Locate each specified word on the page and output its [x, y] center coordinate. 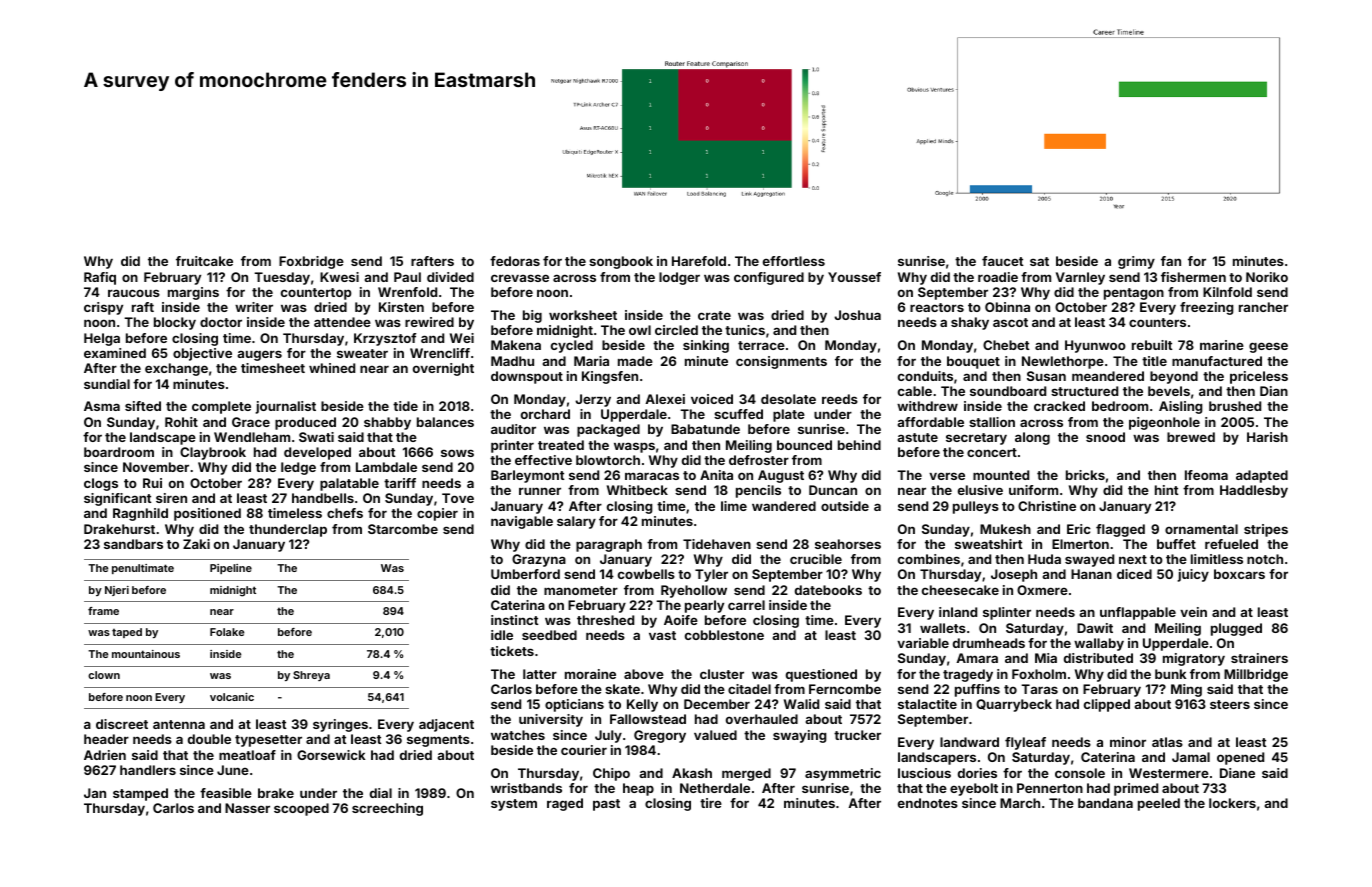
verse [947, 476]
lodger [679, 278]
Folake [227, 632]
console [1080, 773]
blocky [175, 323]
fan [1171, 261]
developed [317, 453]
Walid [801, 704]
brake [276, 793]
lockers [1232, 803]
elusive [980, 490]
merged [746, 774]
